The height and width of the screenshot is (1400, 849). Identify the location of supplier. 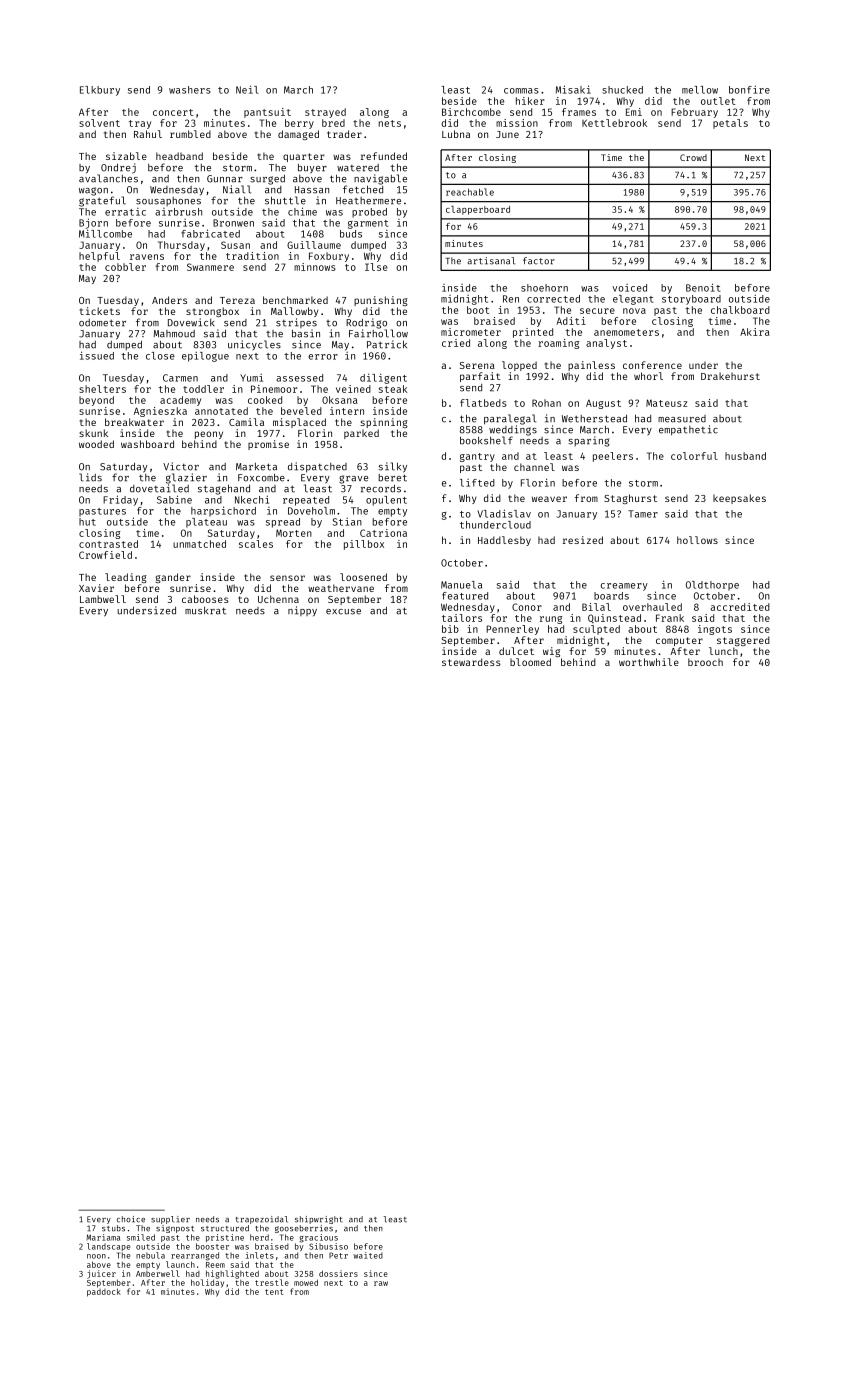
(170, 1220).
